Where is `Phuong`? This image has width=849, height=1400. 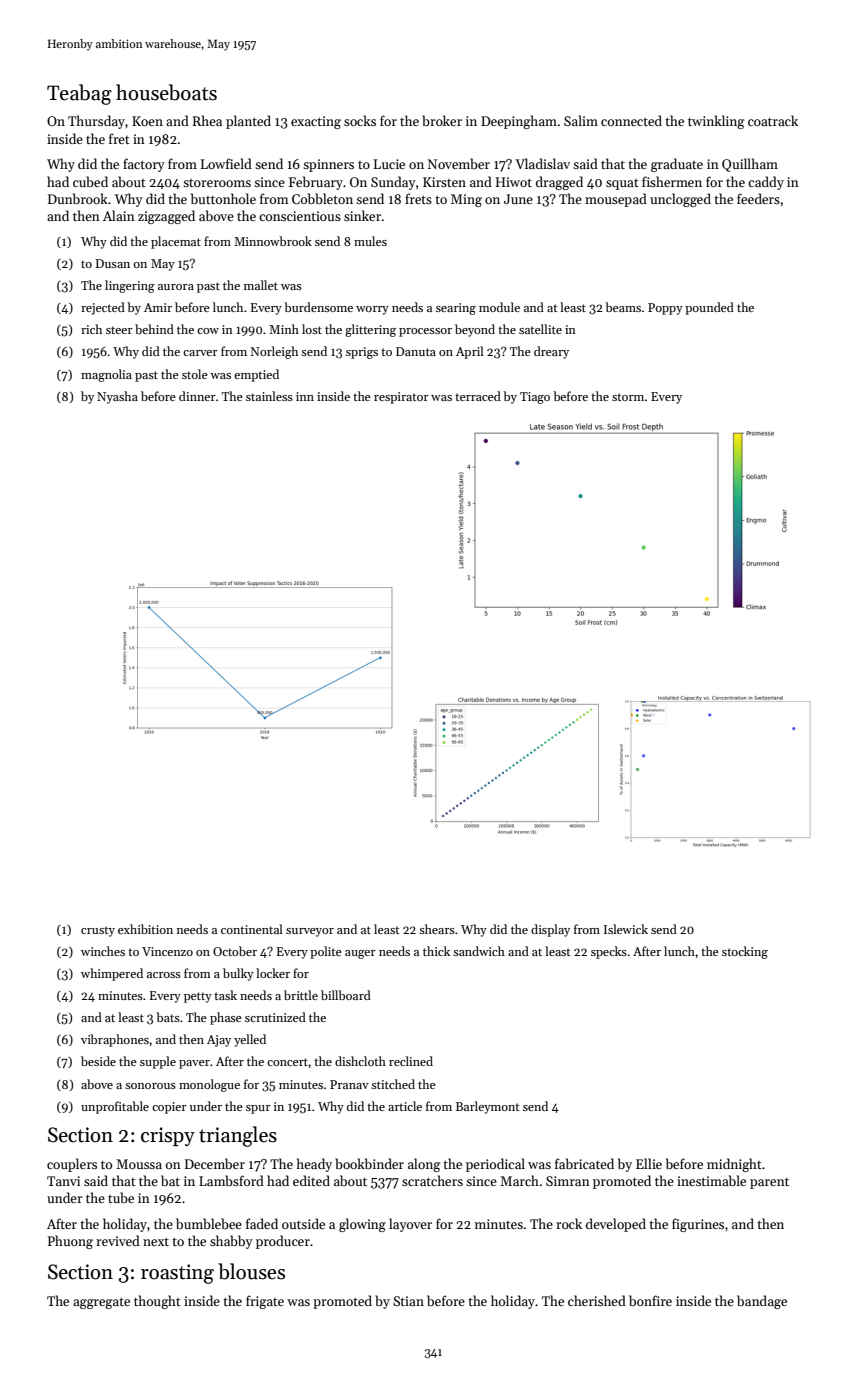 Phuong is located at coordinates (70, 1242).
